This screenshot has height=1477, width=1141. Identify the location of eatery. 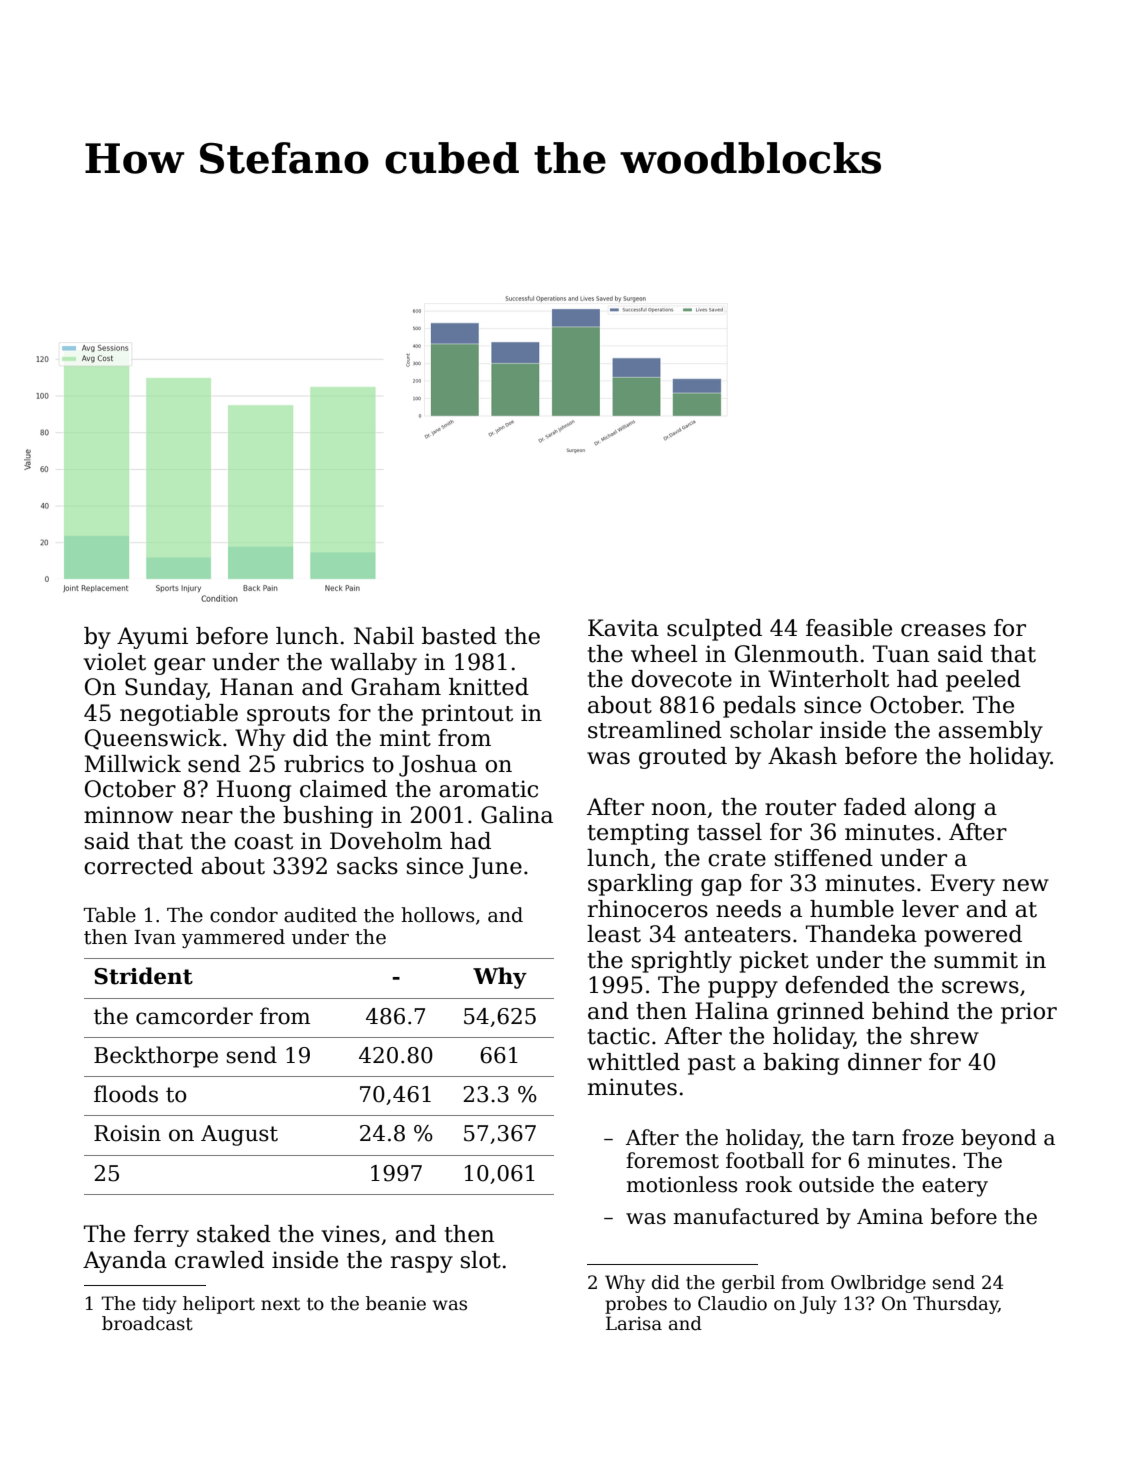
(955, 1187).
